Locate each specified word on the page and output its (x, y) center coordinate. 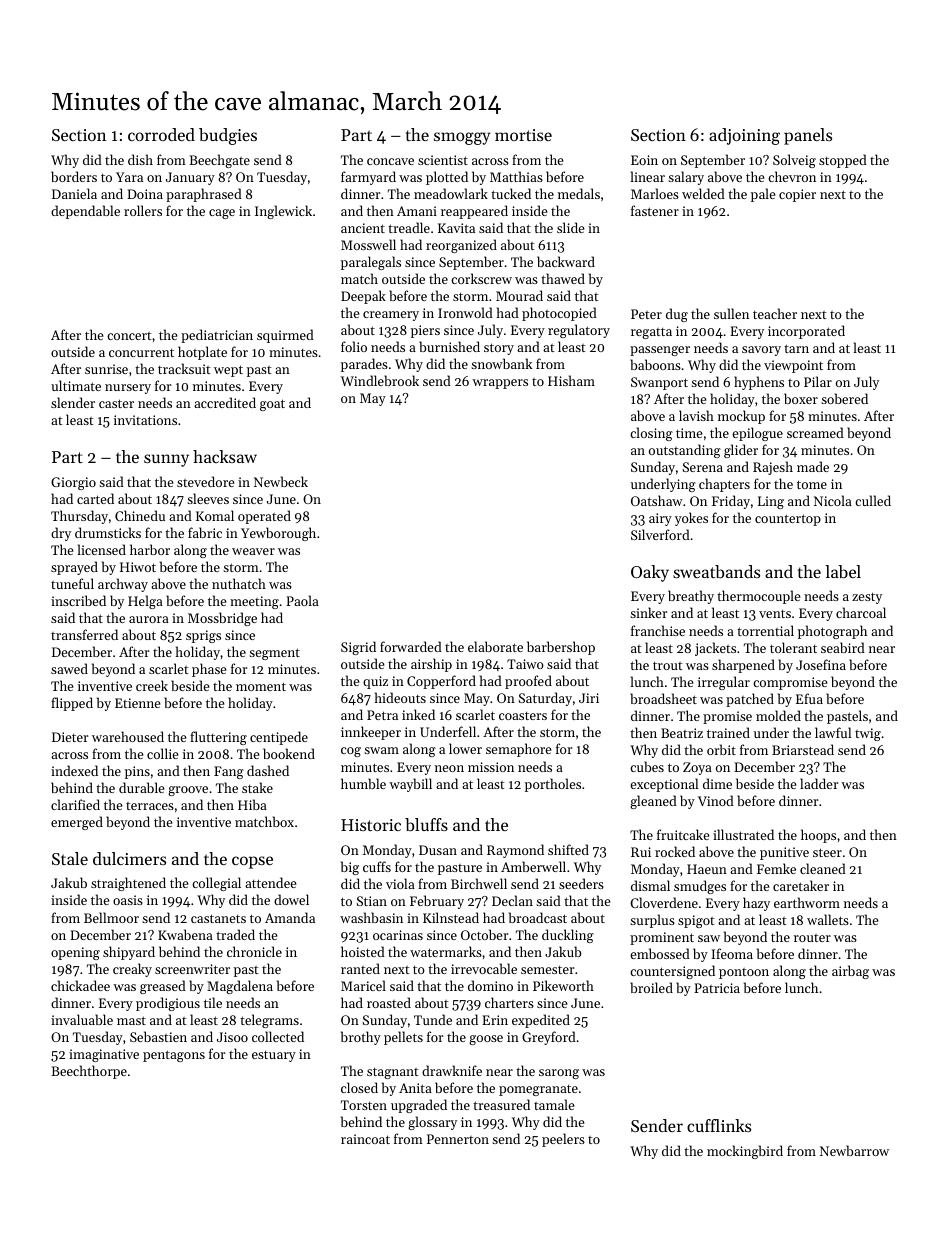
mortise (523, 135)
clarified (75, 804)
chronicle (254, 951)
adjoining (744, 136)
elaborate (495, 646)
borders (74, 176)
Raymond (515, 851)
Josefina (821, 664)
